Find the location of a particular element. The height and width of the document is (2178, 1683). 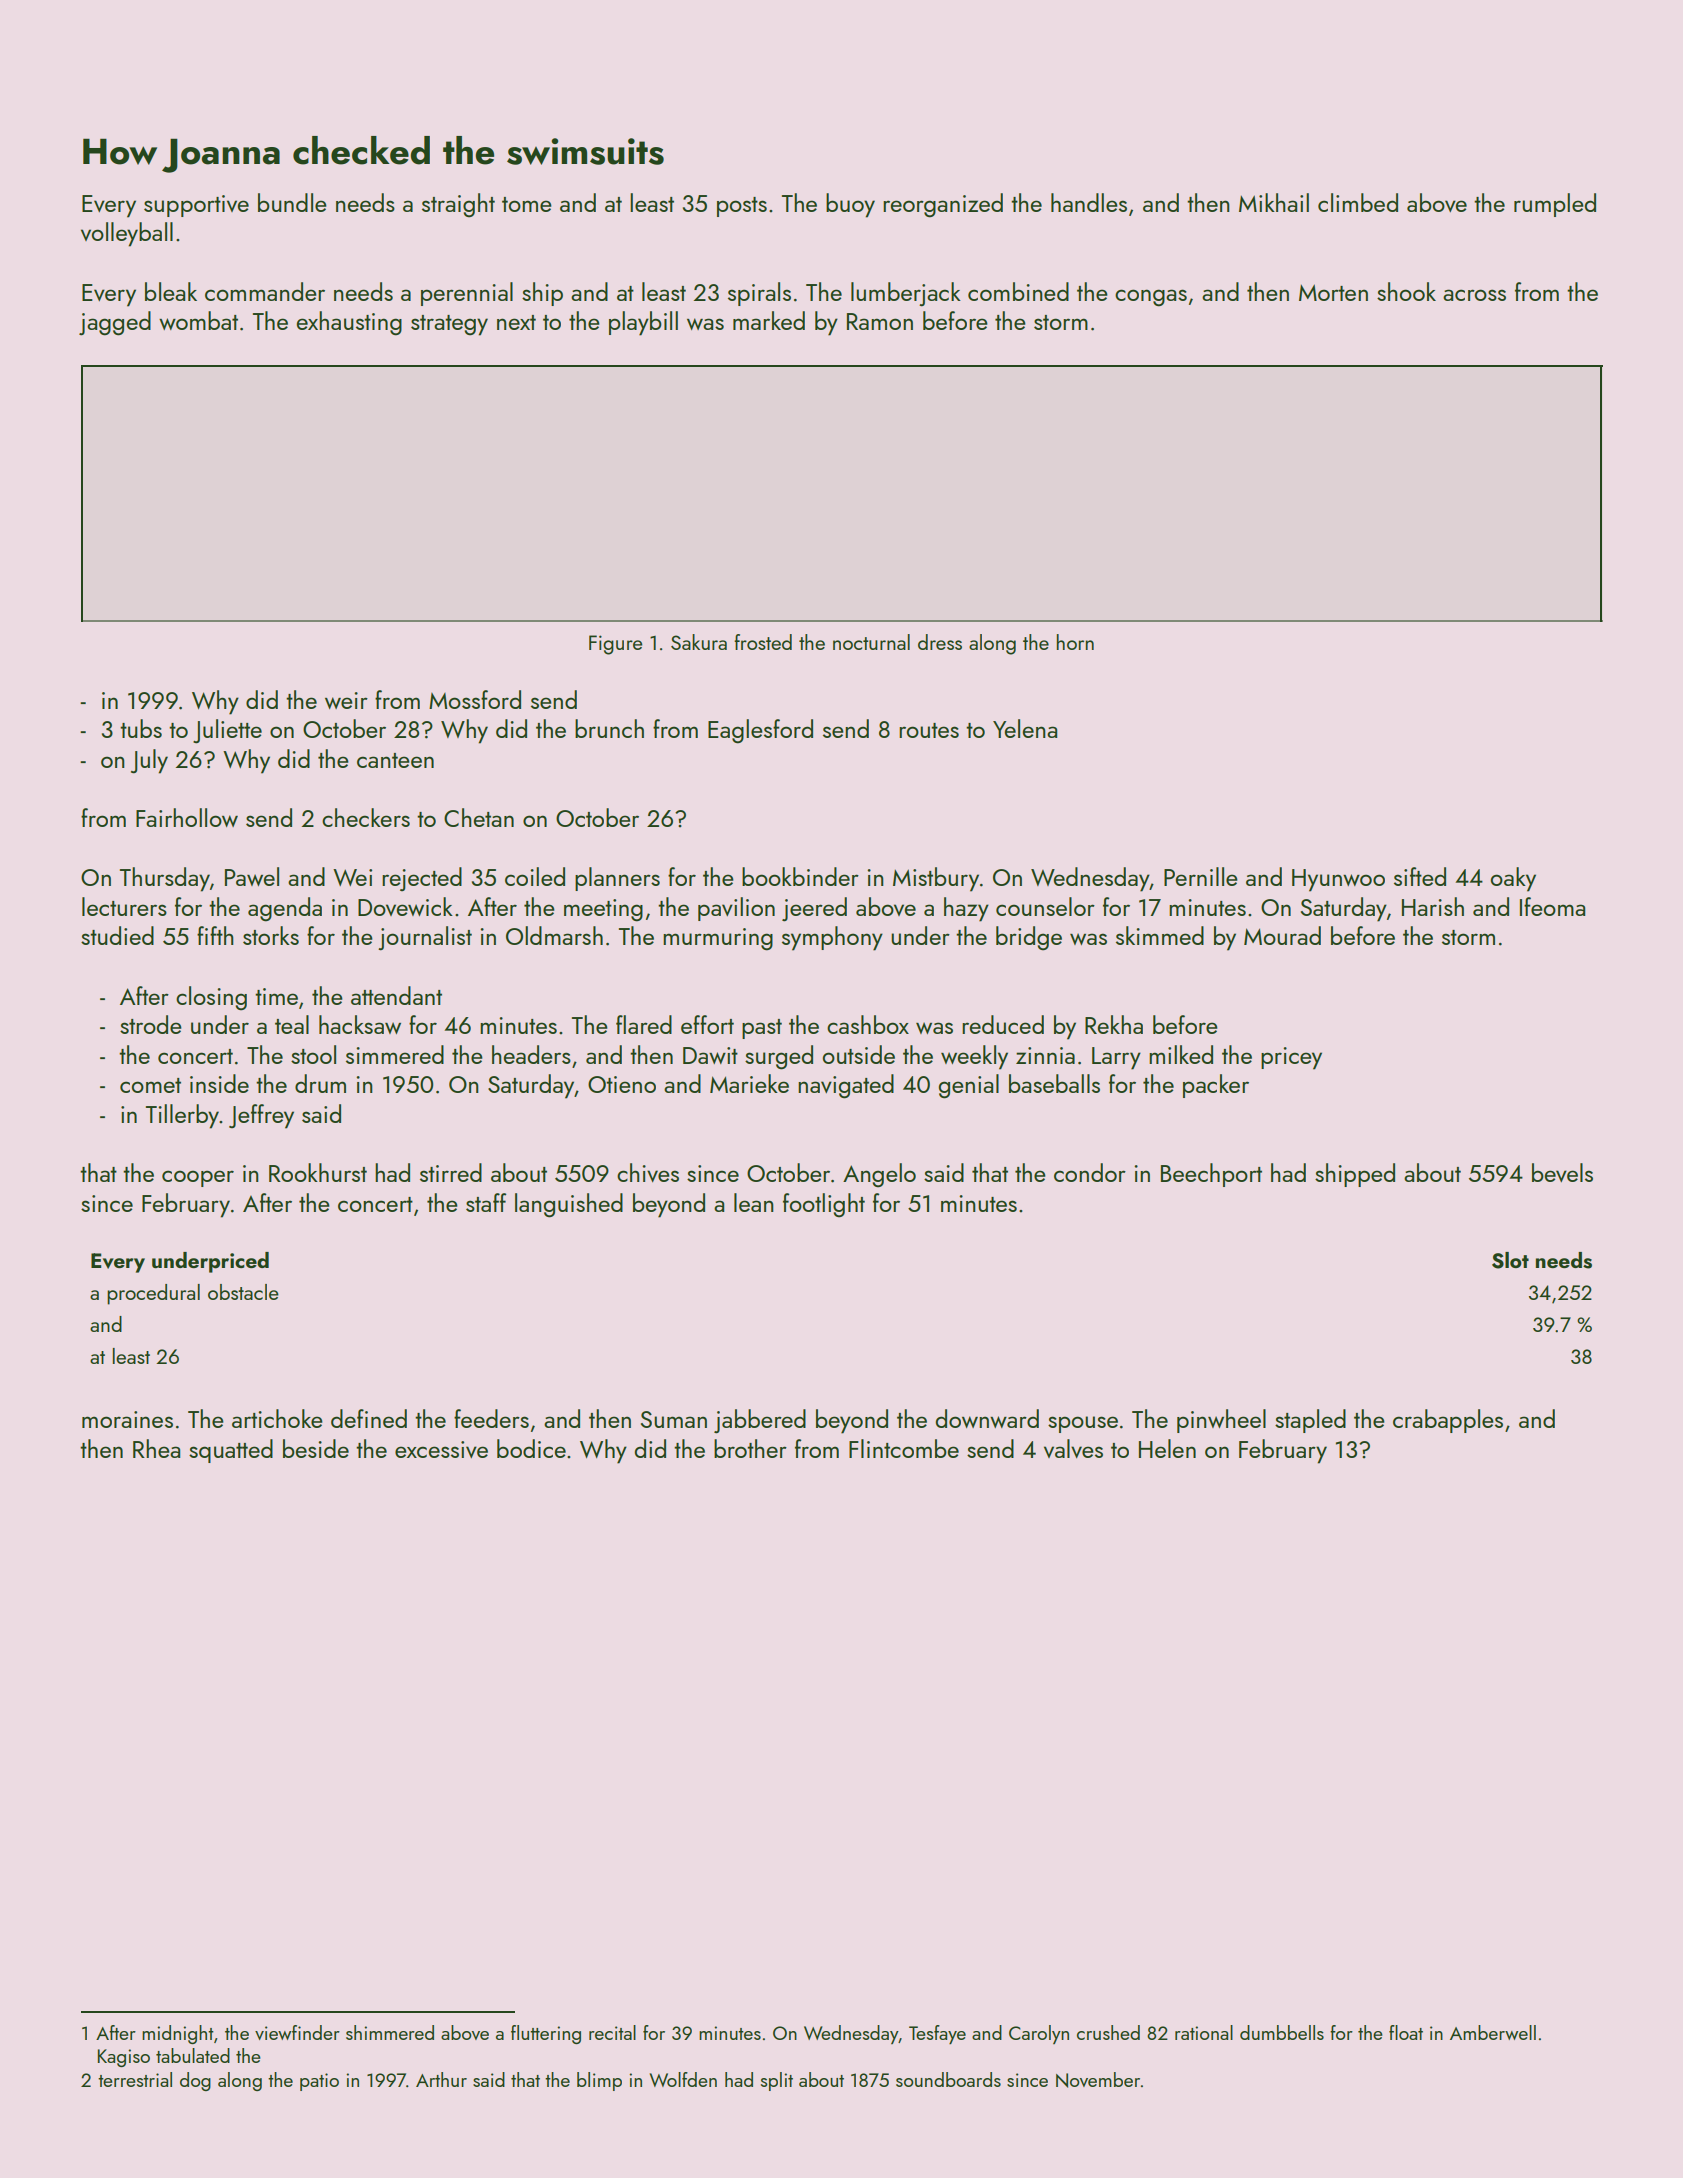

footlight is located at coordinates (824, 1205).
